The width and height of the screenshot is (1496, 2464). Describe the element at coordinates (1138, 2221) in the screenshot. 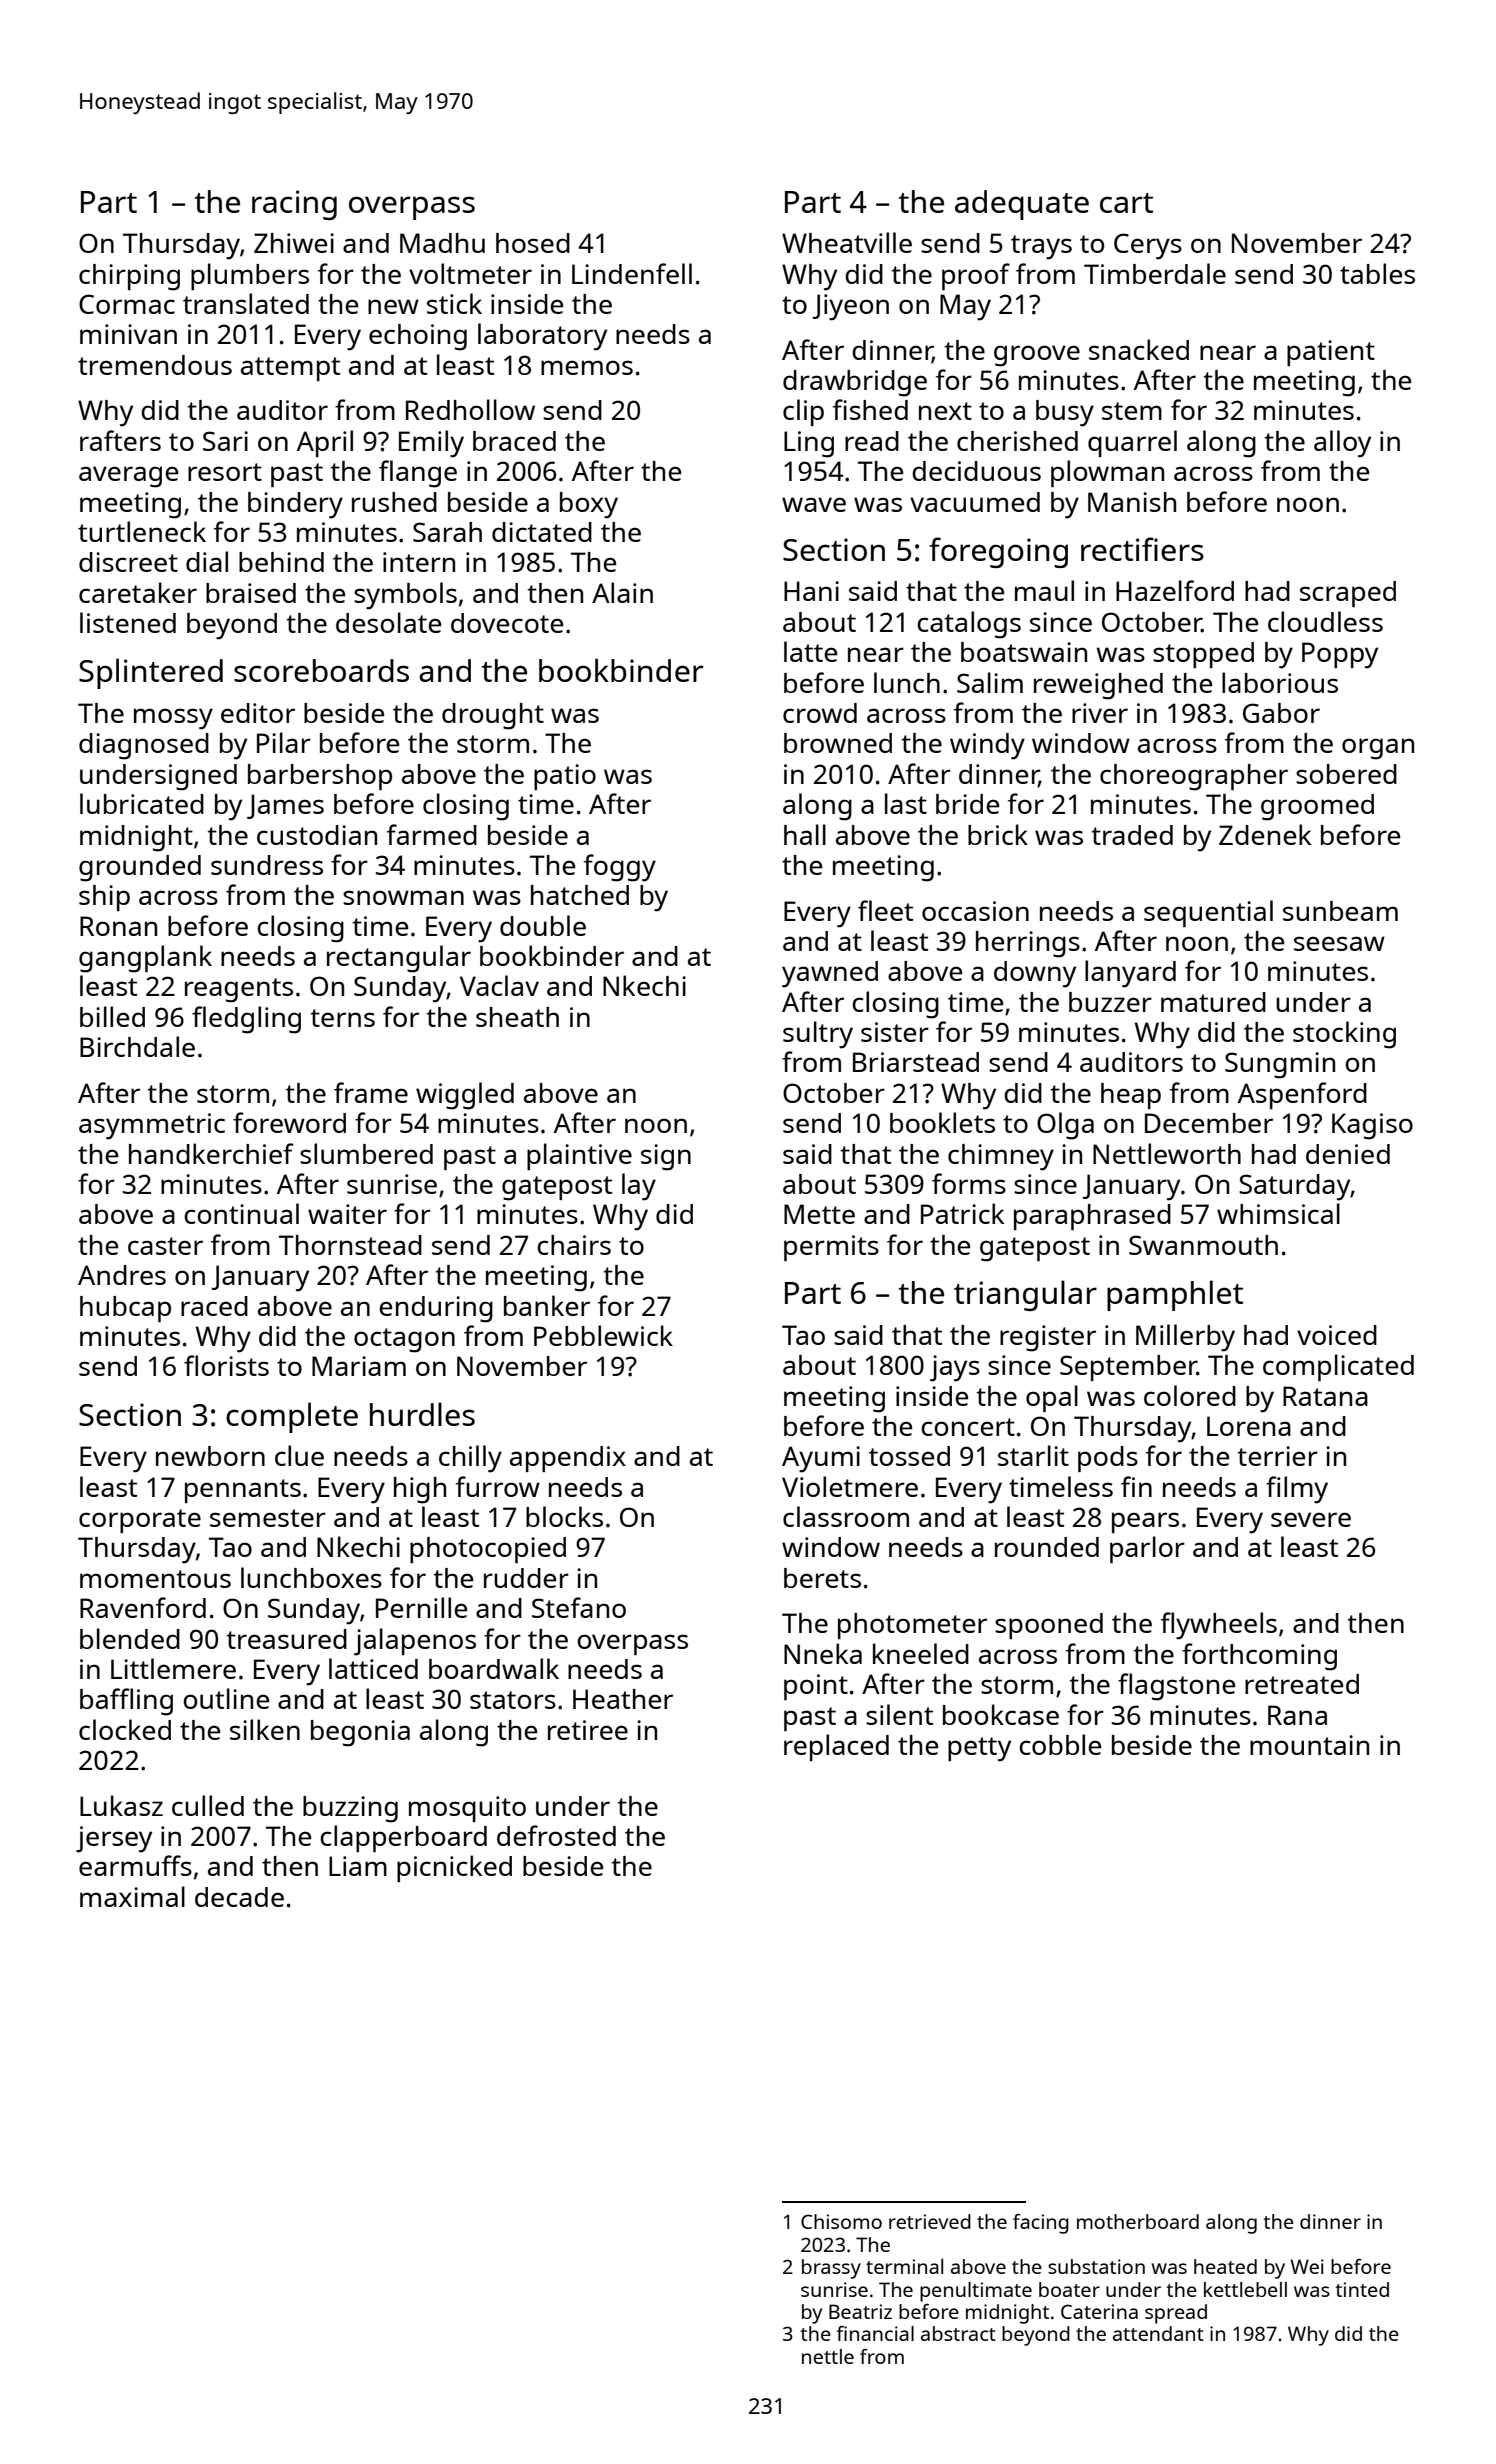

I see `motherboard` at that location.
